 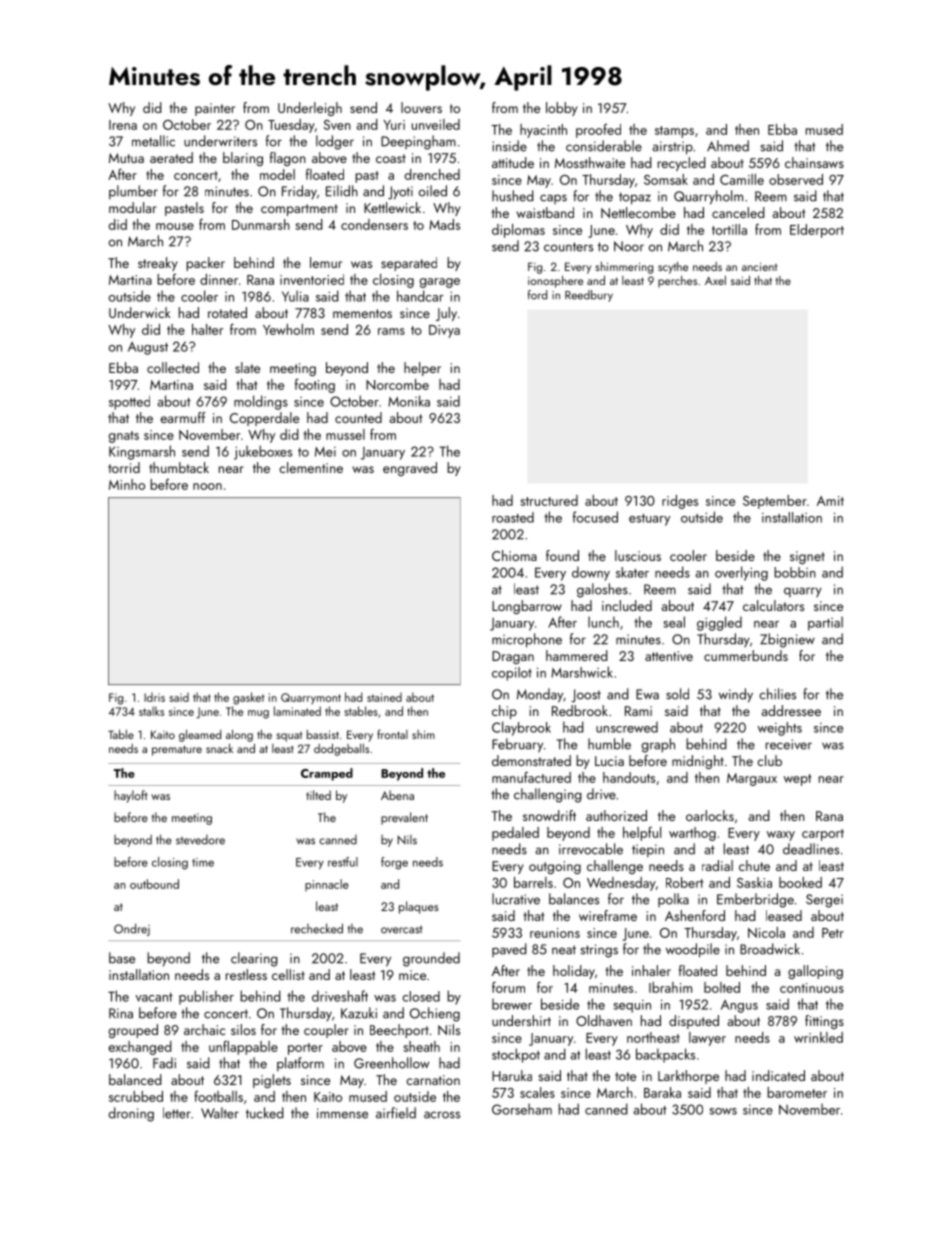 I want to click on painter, so click(x=215, y=109).
